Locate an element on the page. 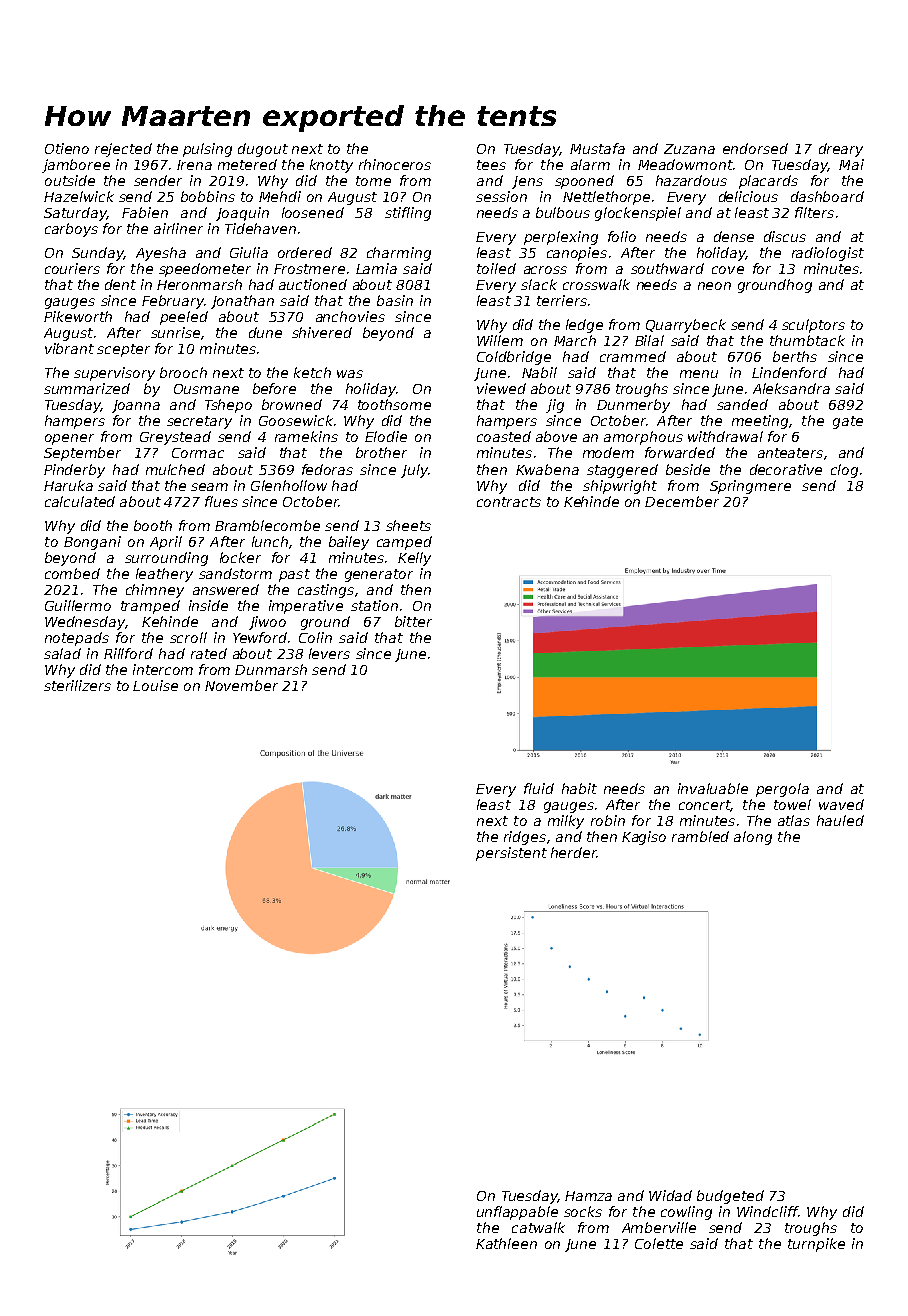  Louise is located at coordinates (155, 685).
